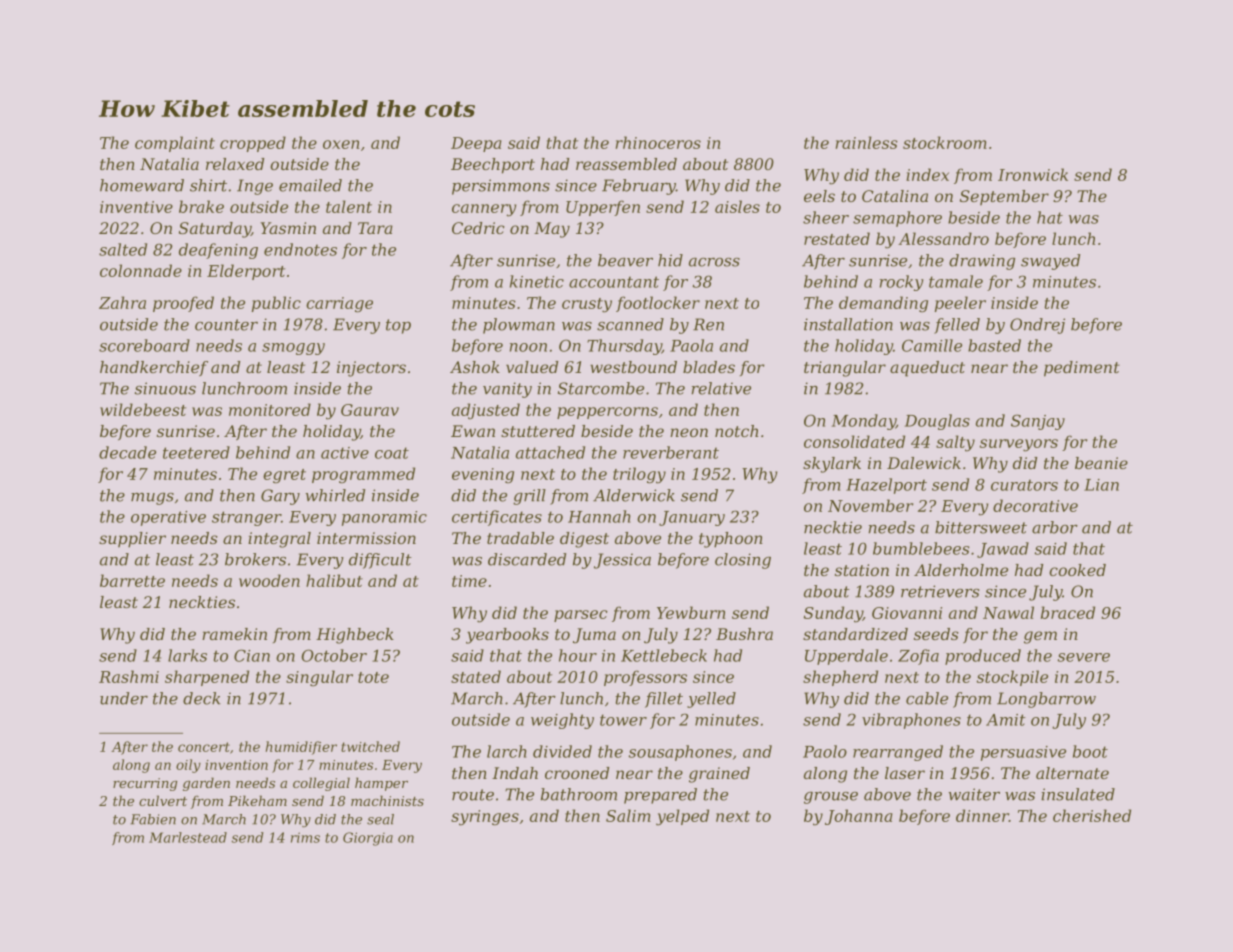 This image has height=952, width=1233. I want to click on Johanna, so click(858, 817).
